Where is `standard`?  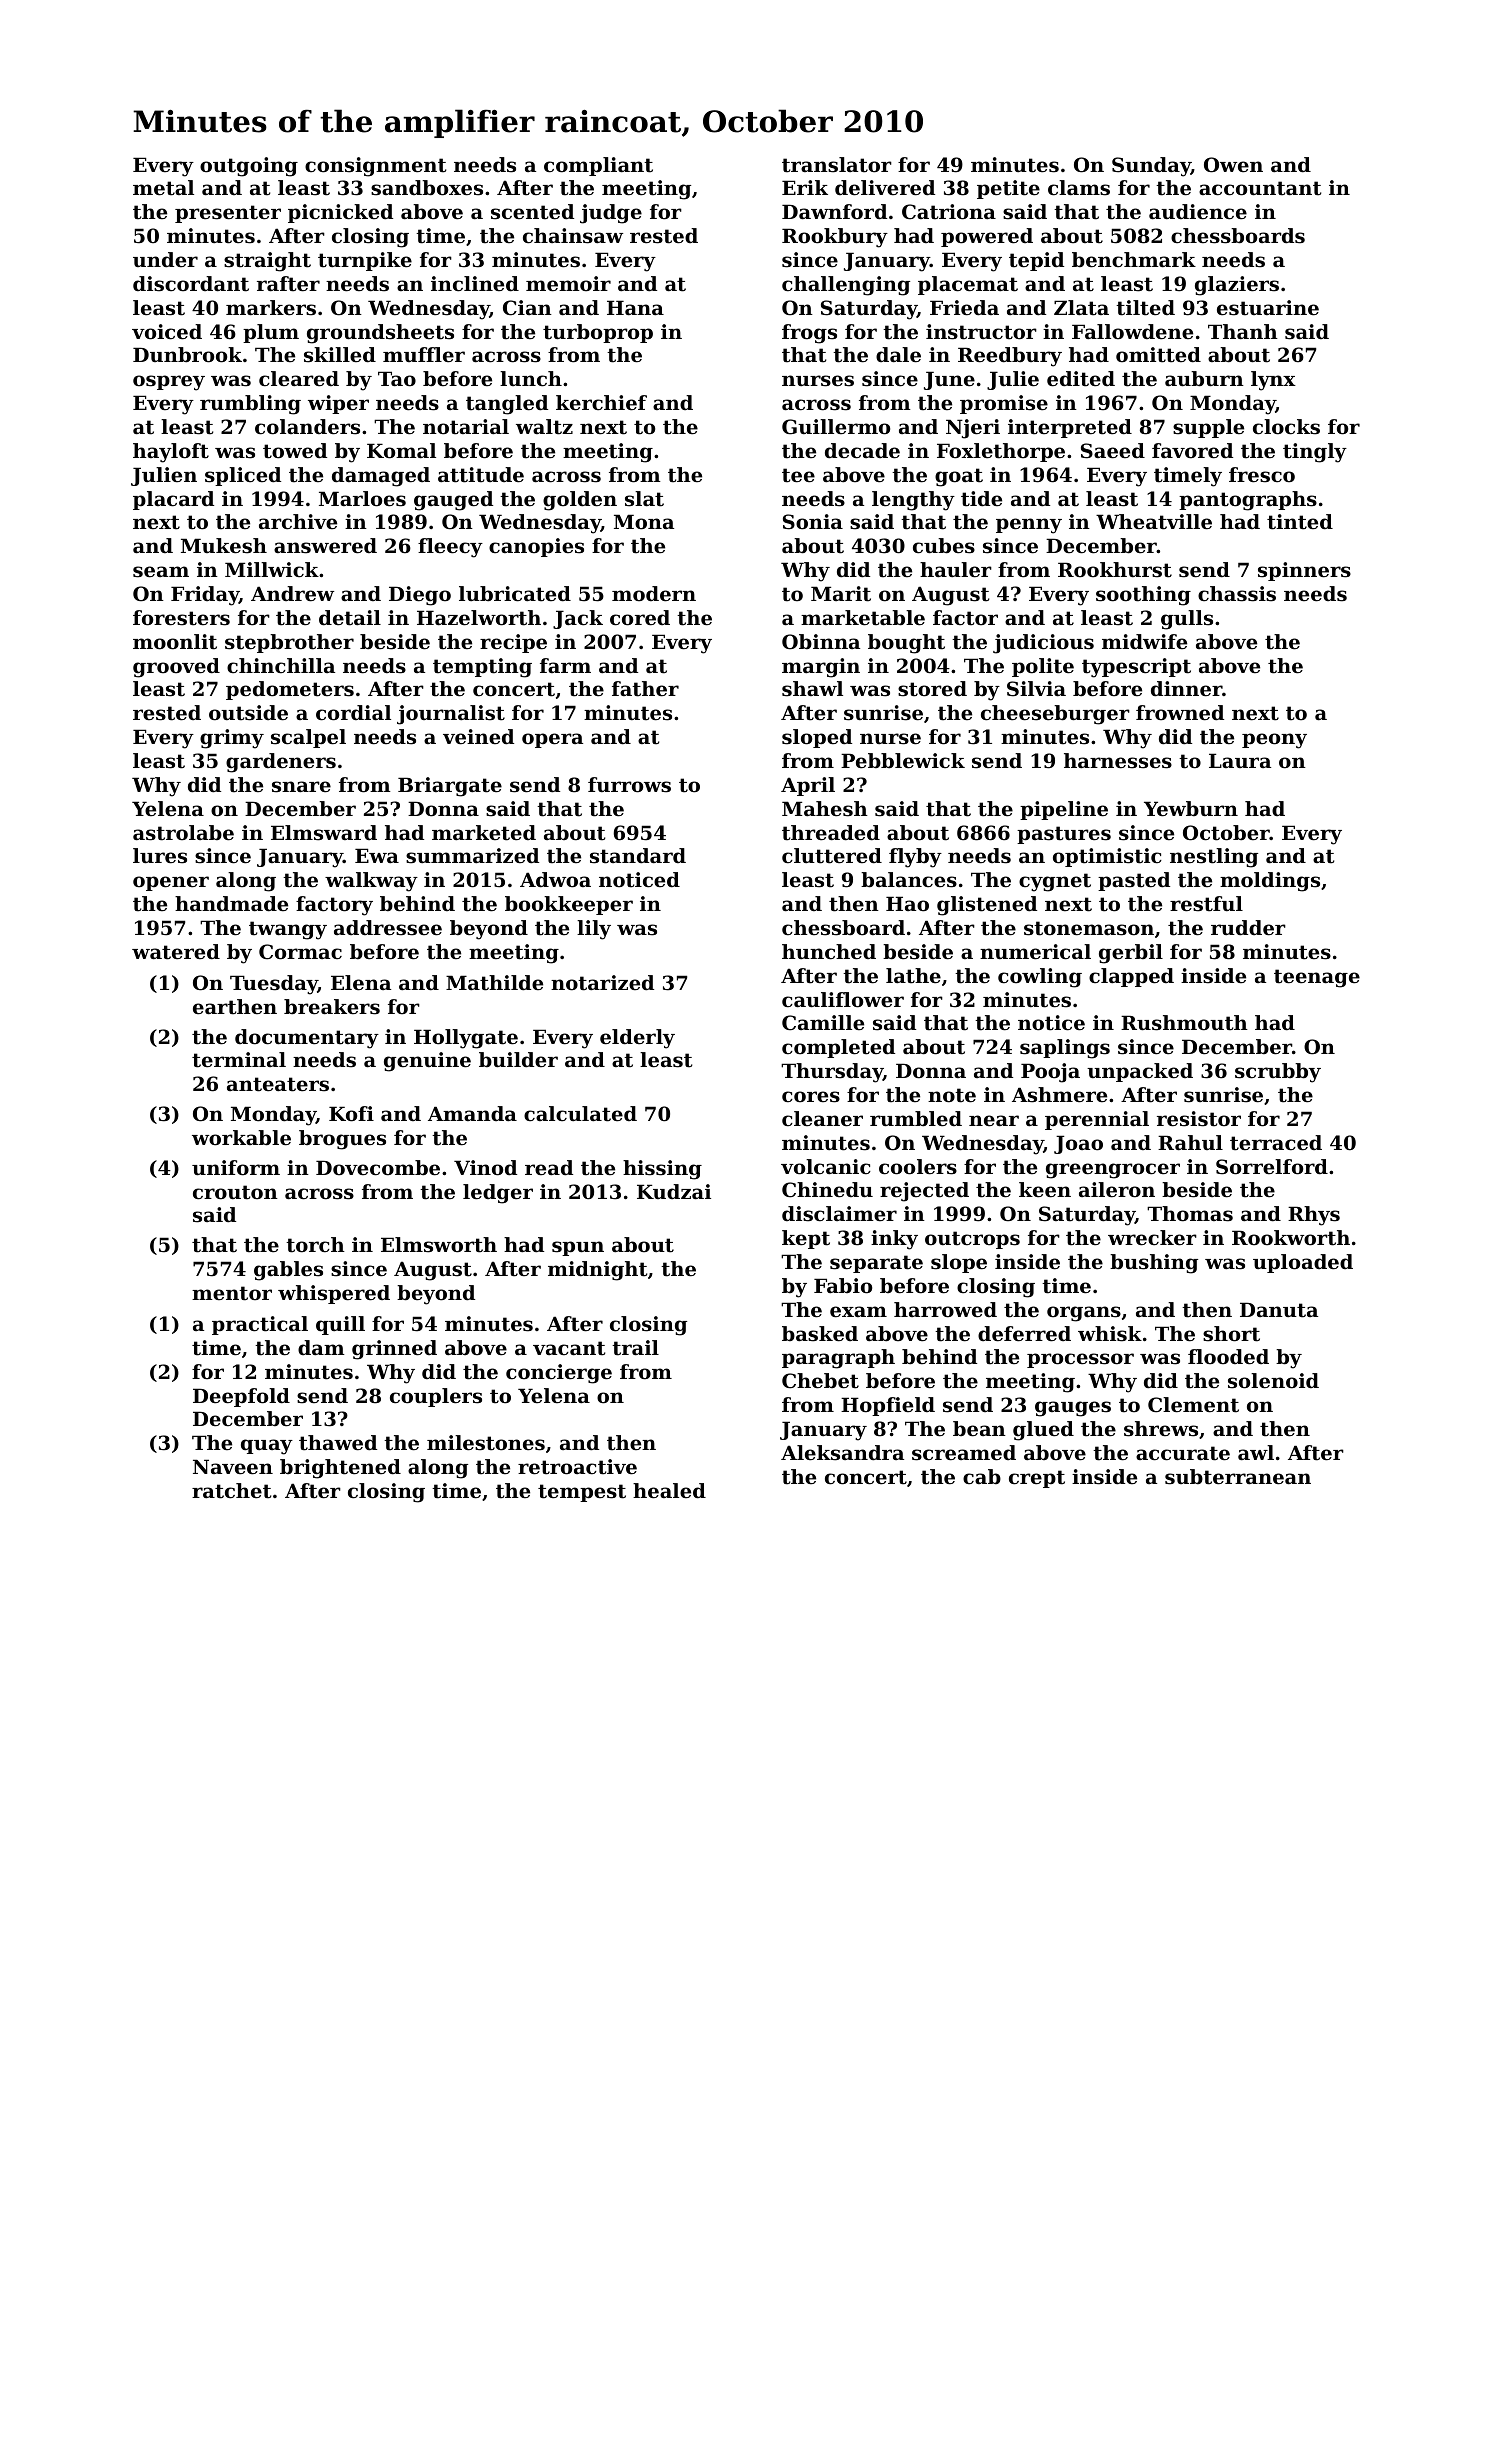 standard is located at coordinates (638, 856).
